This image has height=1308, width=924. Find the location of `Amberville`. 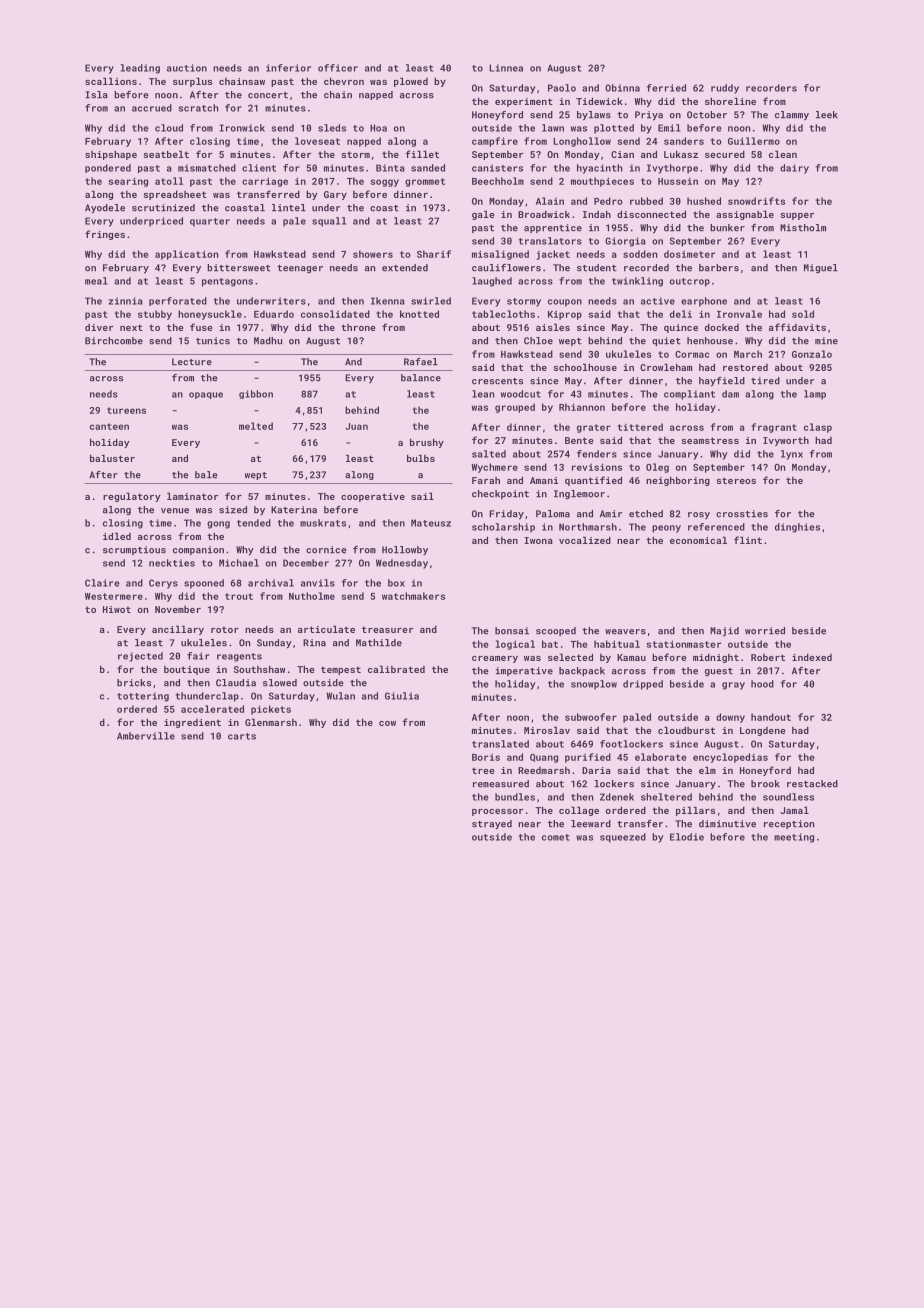

Amberville is located at coordinates (146, 736).
